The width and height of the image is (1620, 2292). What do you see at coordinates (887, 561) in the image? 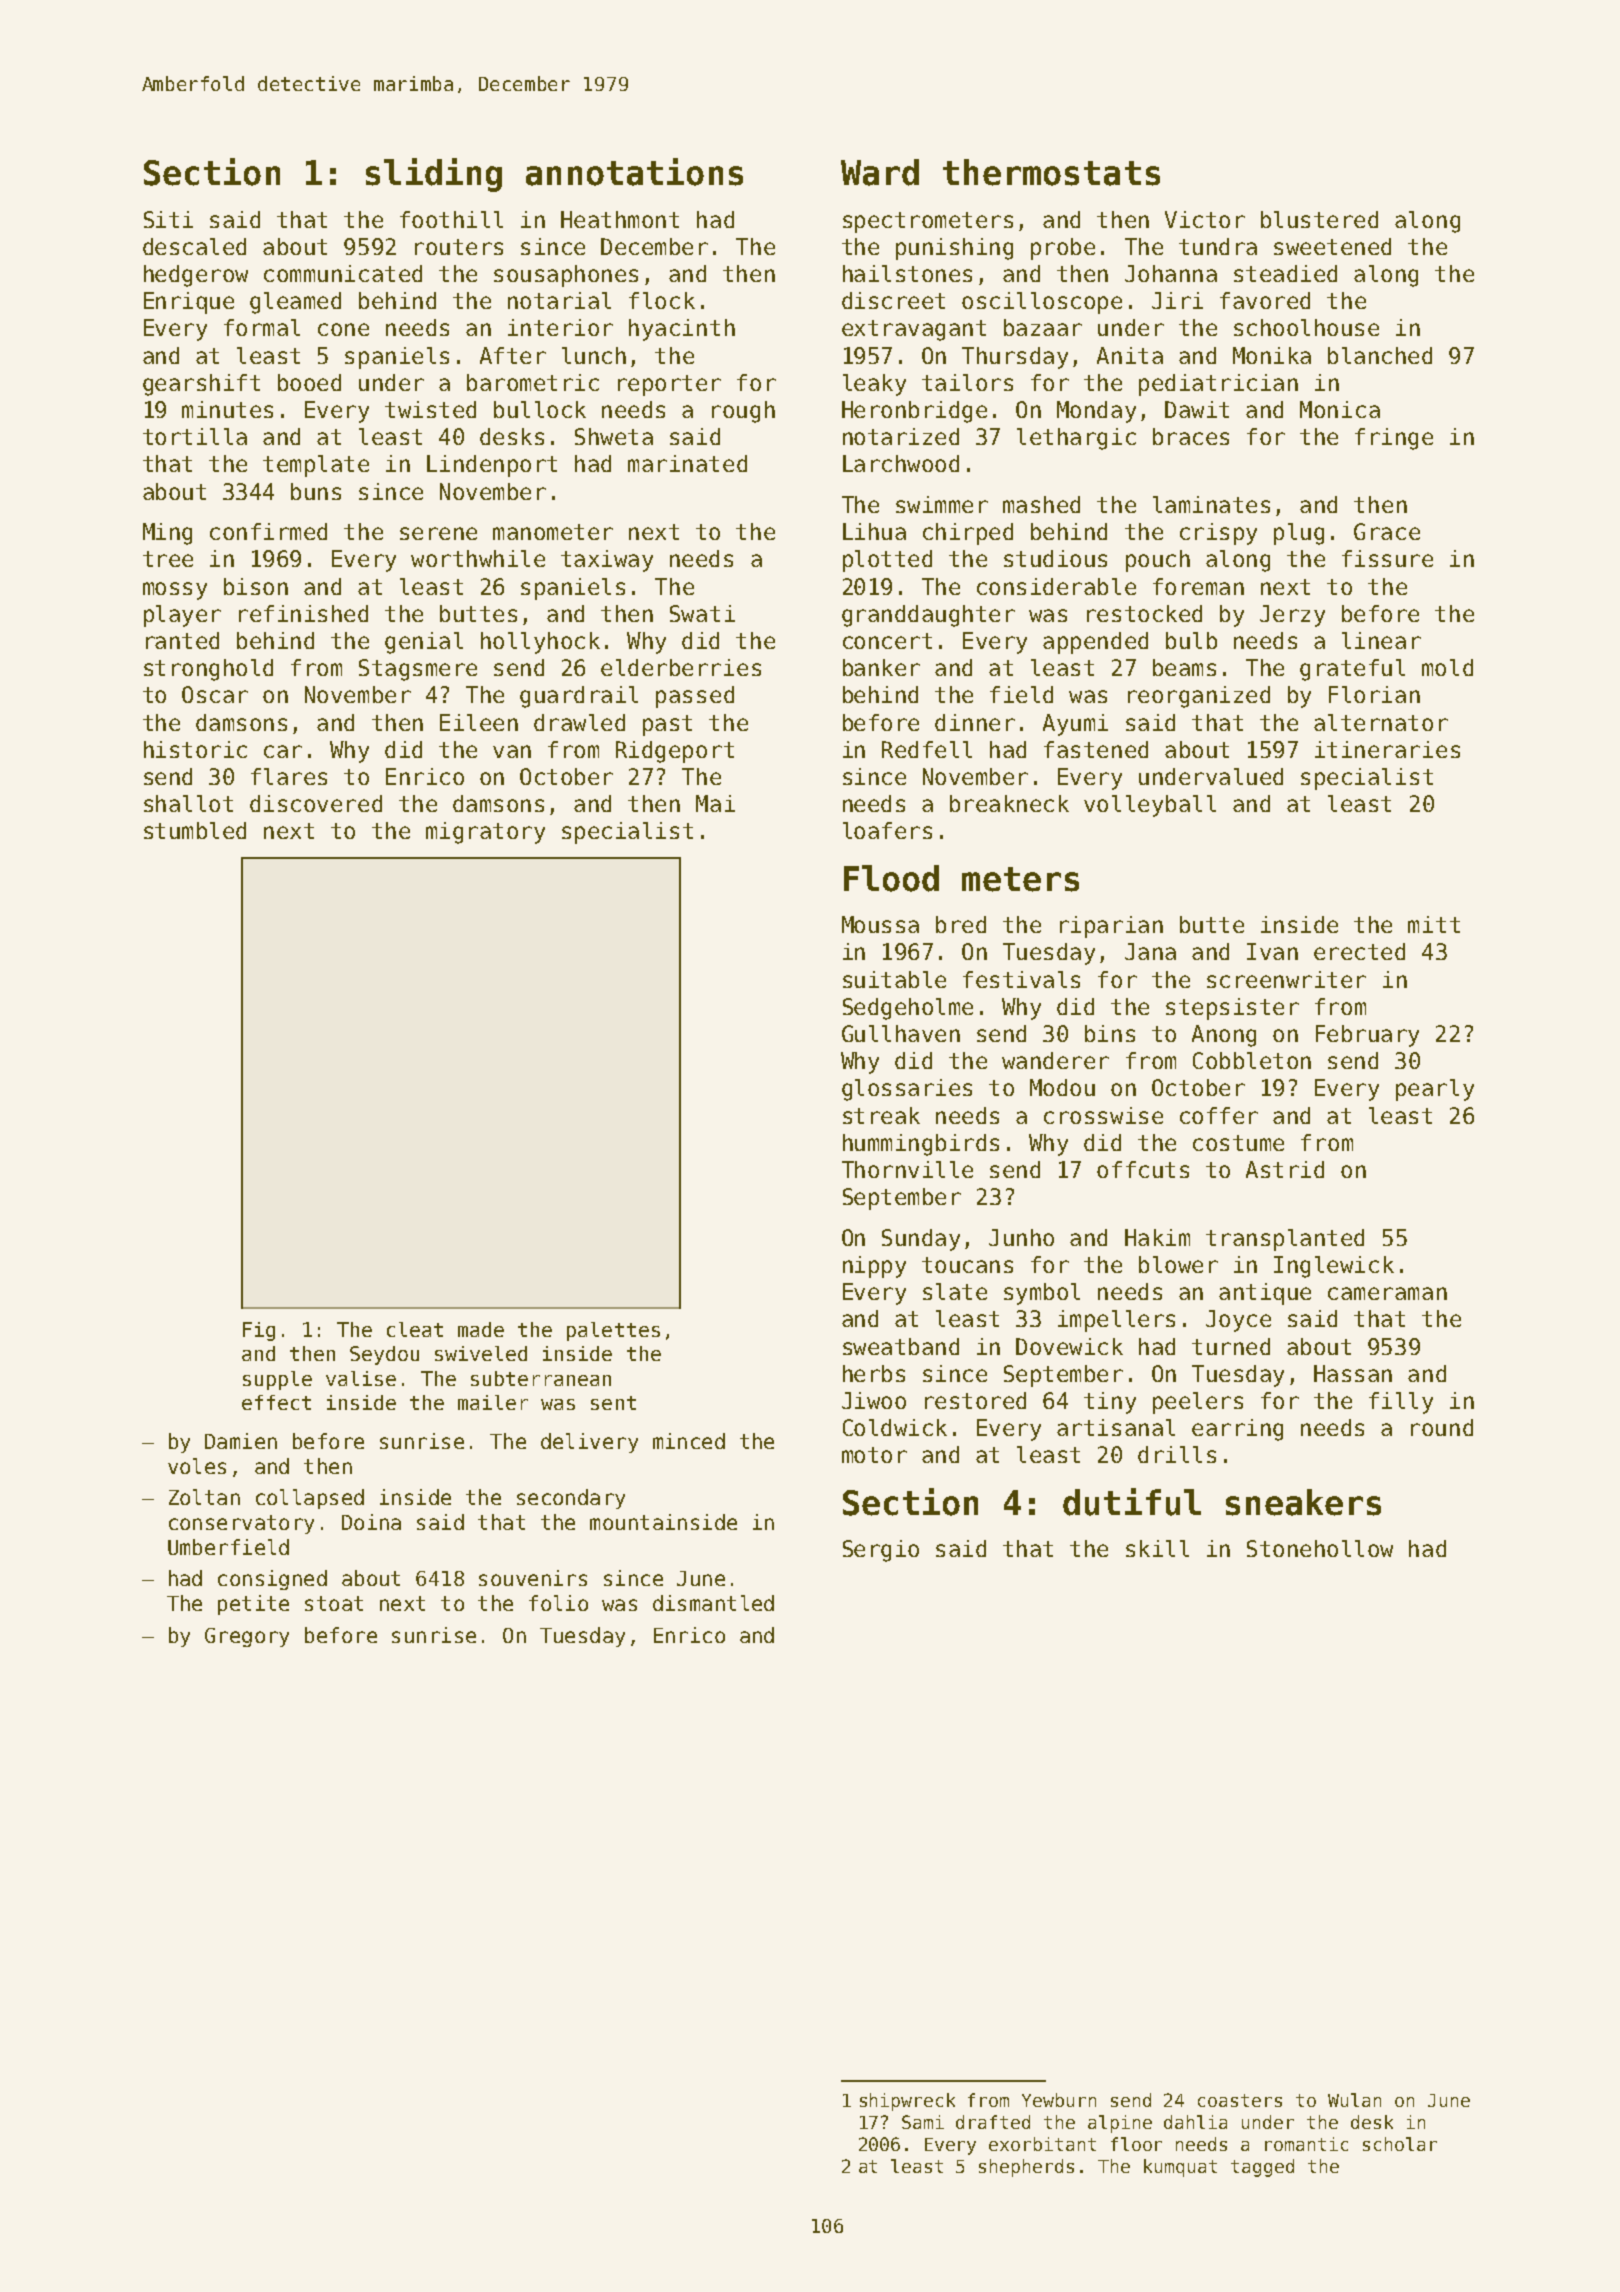
I see `plotted` at bounding box center [887, 561].
